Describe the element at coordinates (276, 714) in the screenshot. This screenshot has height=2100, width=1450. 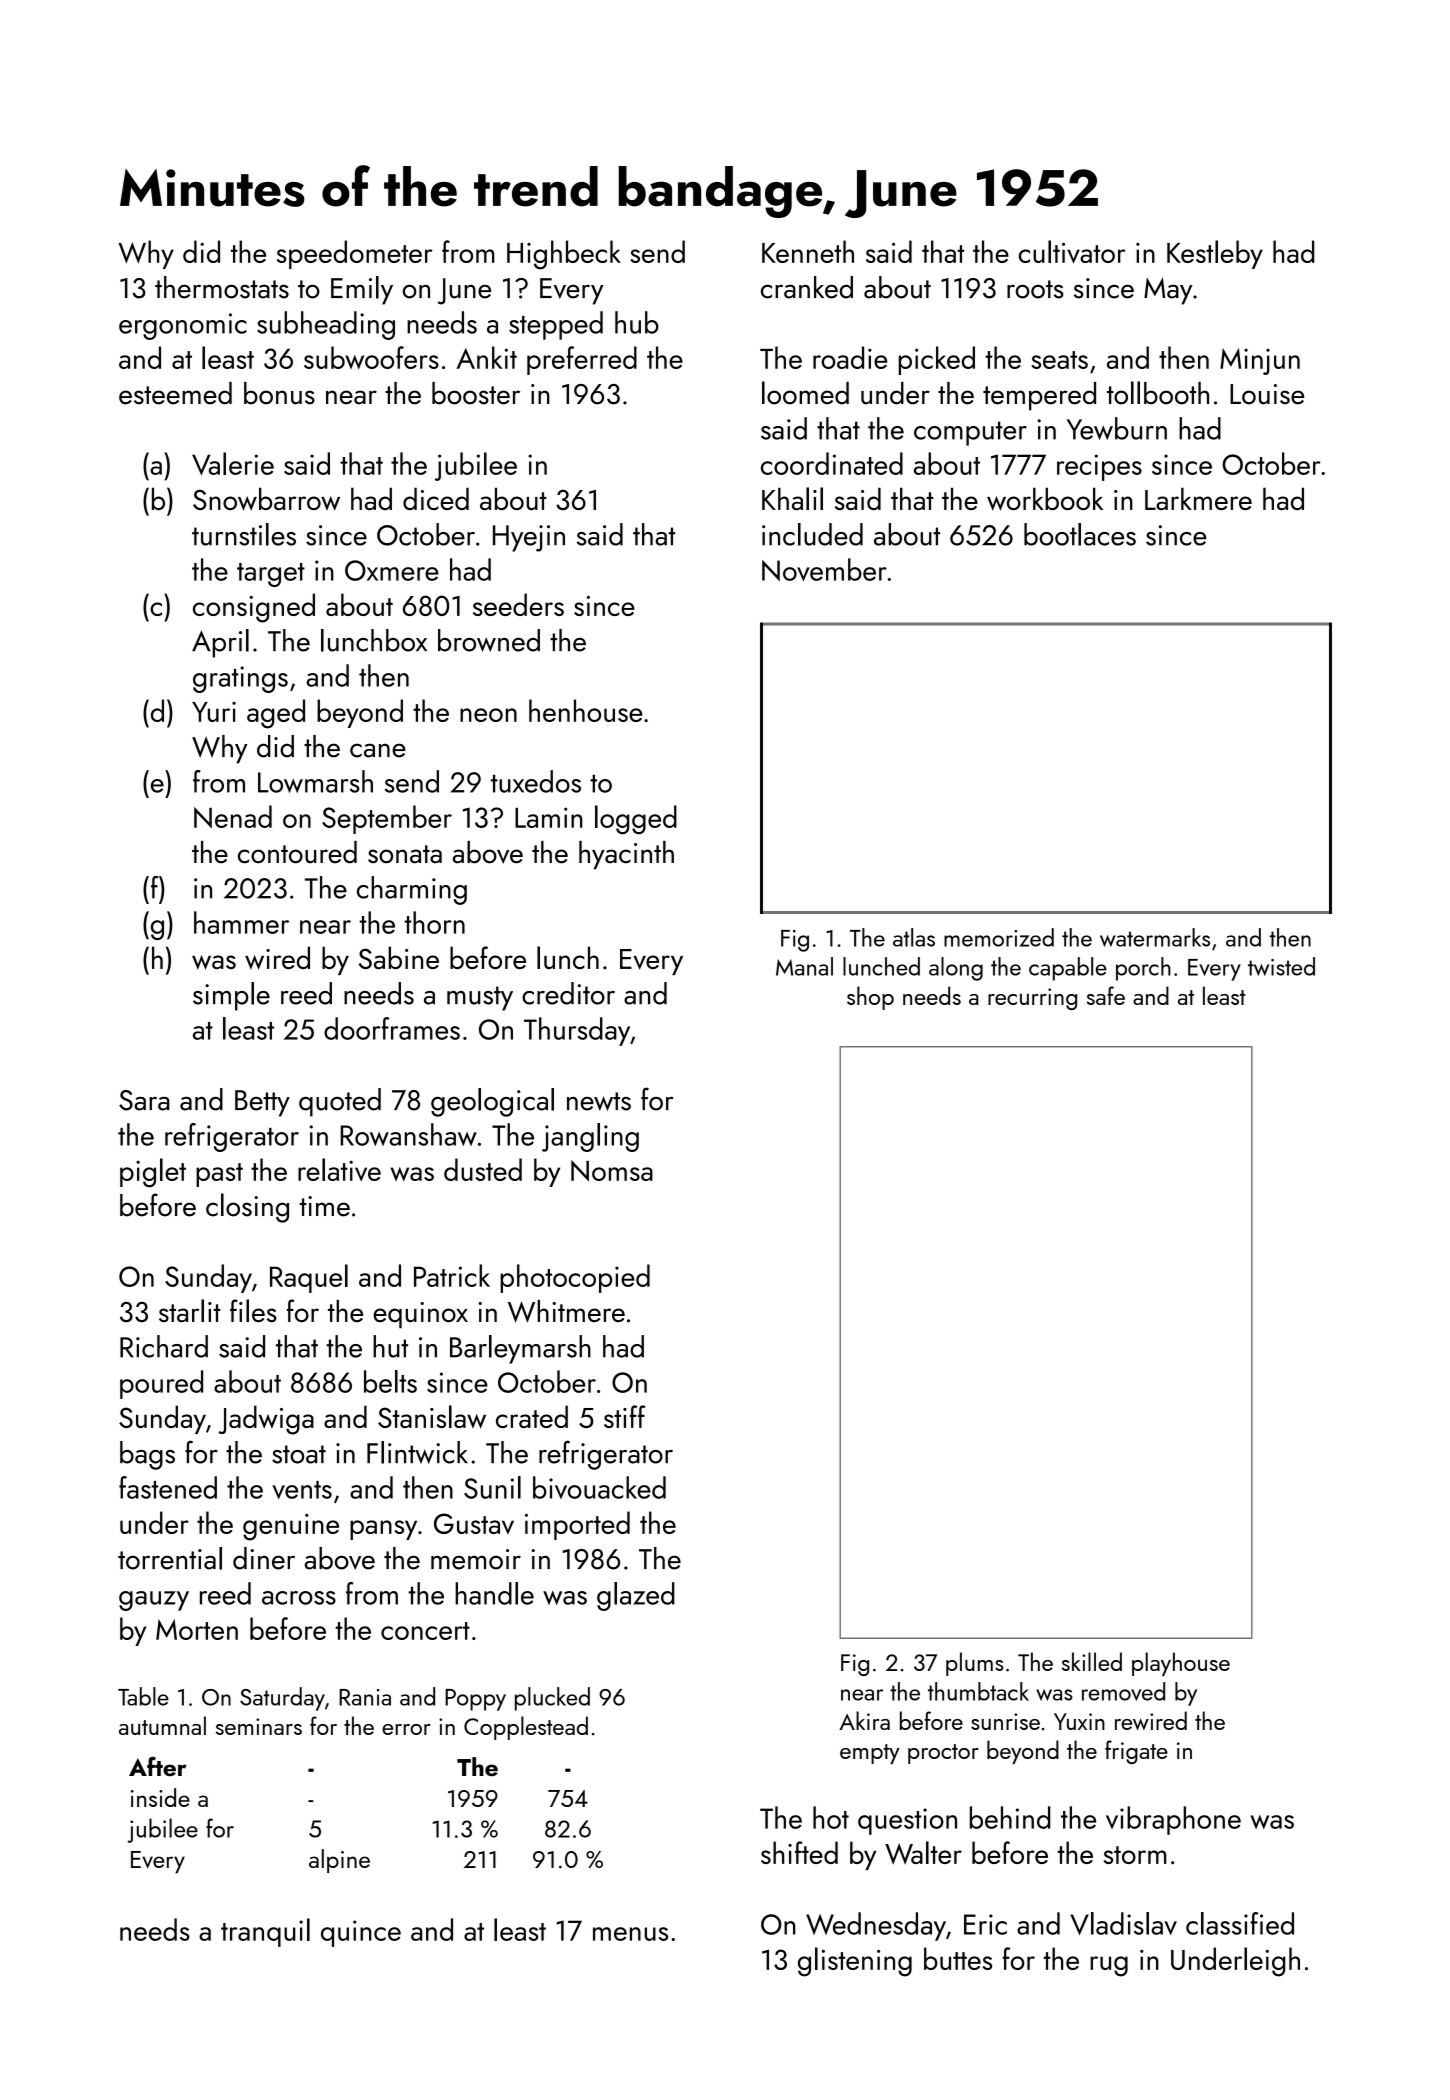
I see `aged` at that location.
